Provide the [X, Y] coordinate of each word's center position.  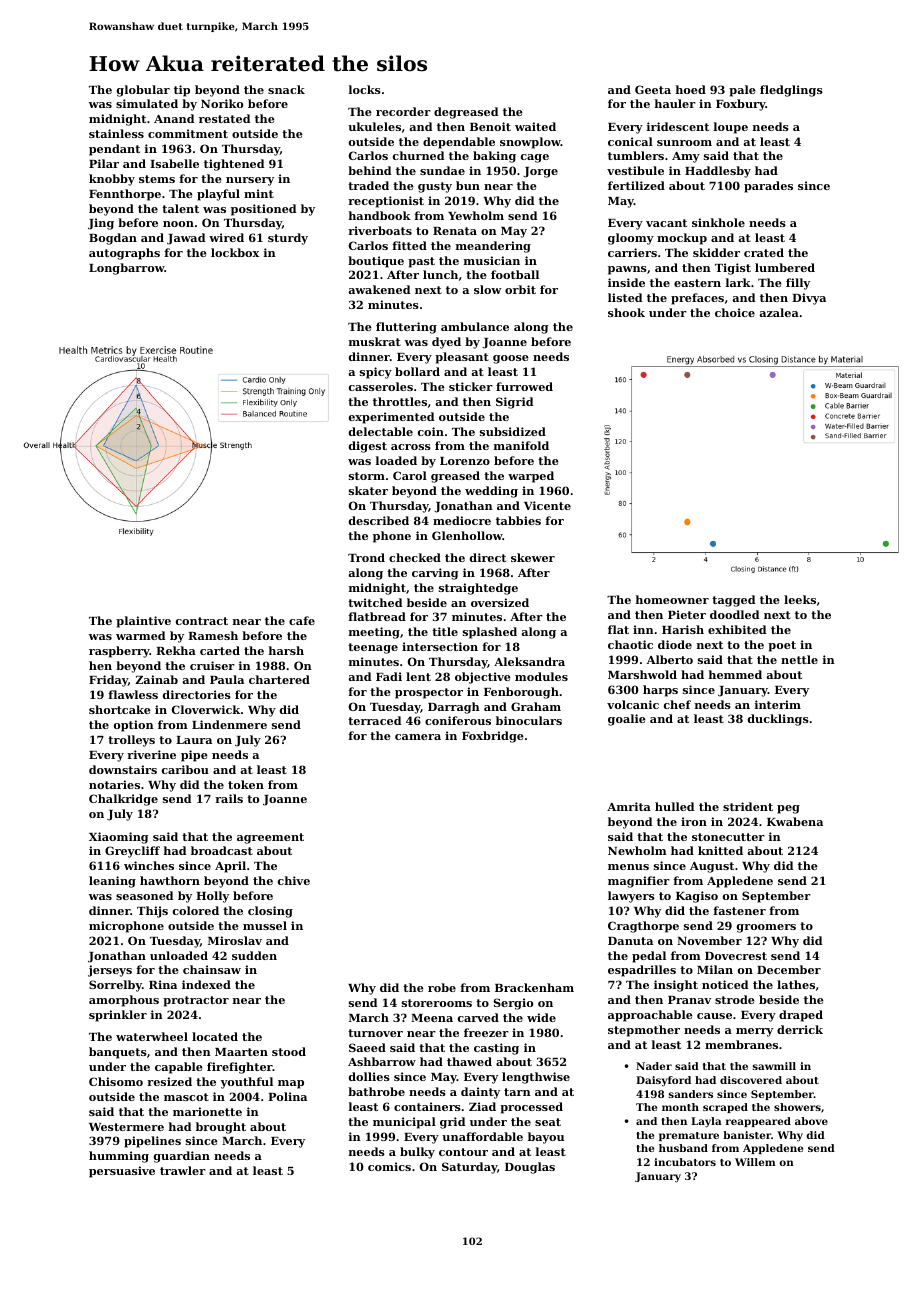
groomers [766, 928]
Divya [809, 299]
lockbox [235, 252]
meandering [493, 247]
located [215, 1036]
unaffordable [482, 1136]
